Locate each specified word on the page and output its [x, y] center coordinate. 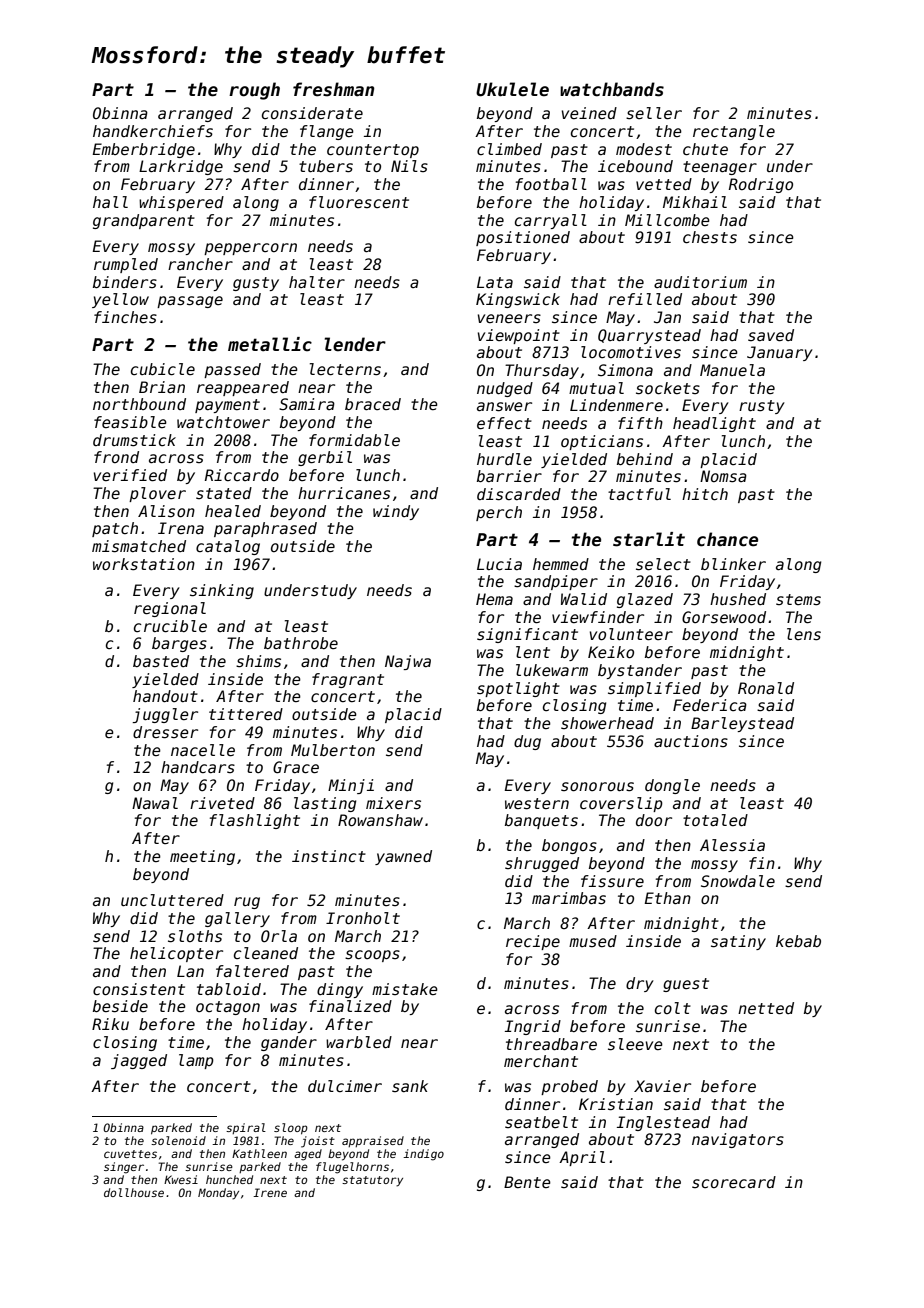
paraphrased [265, 529]
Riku [110, 1024]
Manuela [732, 370]
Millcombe [667, 220]
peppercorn [250, 249]
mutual [596, 388]
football [551, 184]
